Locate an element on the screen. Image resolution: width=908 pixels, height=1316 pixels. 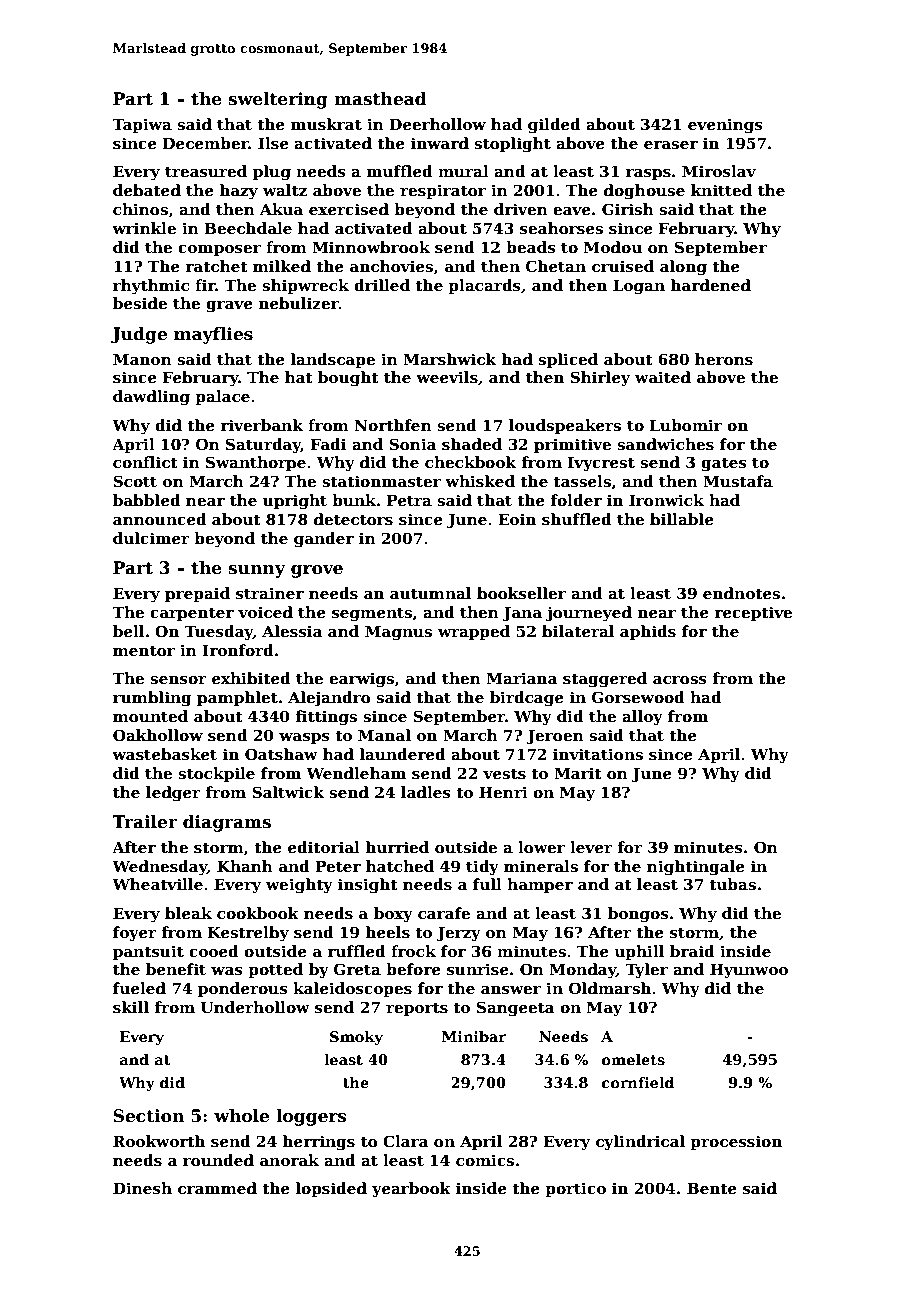
beside is located at coordinates (140, 303).
